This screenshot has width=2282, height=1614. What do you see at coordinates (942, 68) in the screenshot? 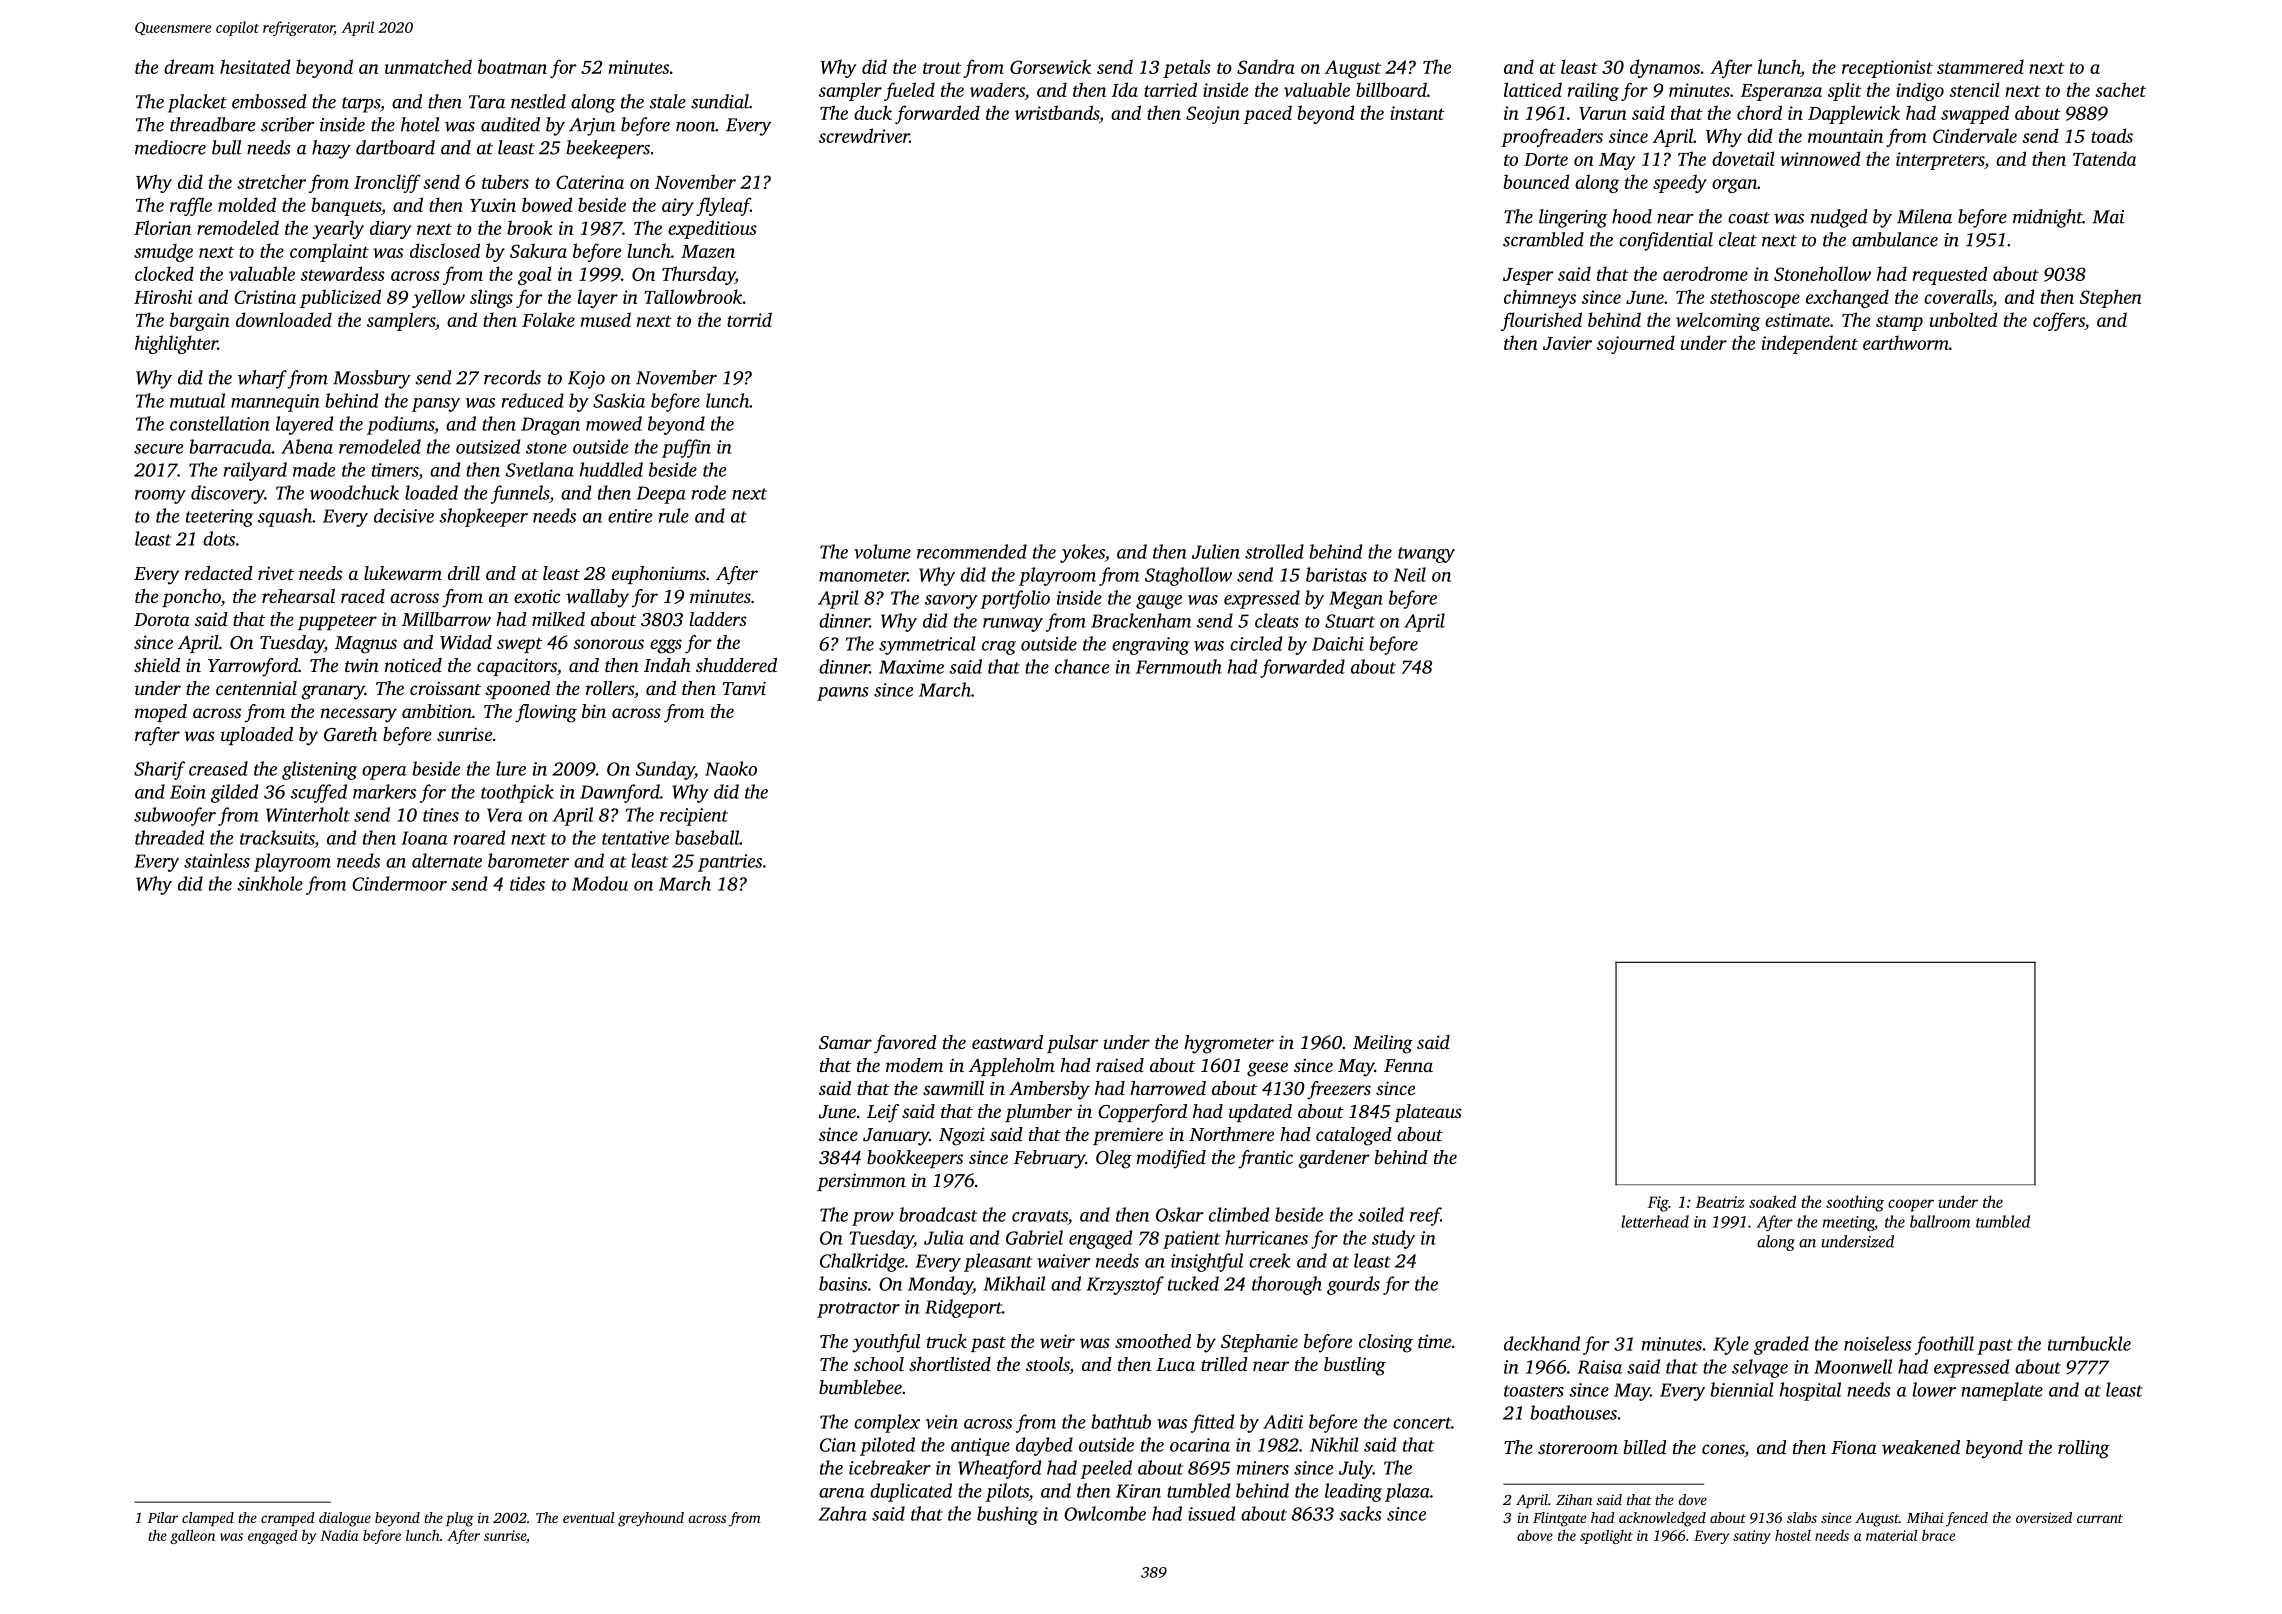
I see `trout` at bounding box center [942, 68].
